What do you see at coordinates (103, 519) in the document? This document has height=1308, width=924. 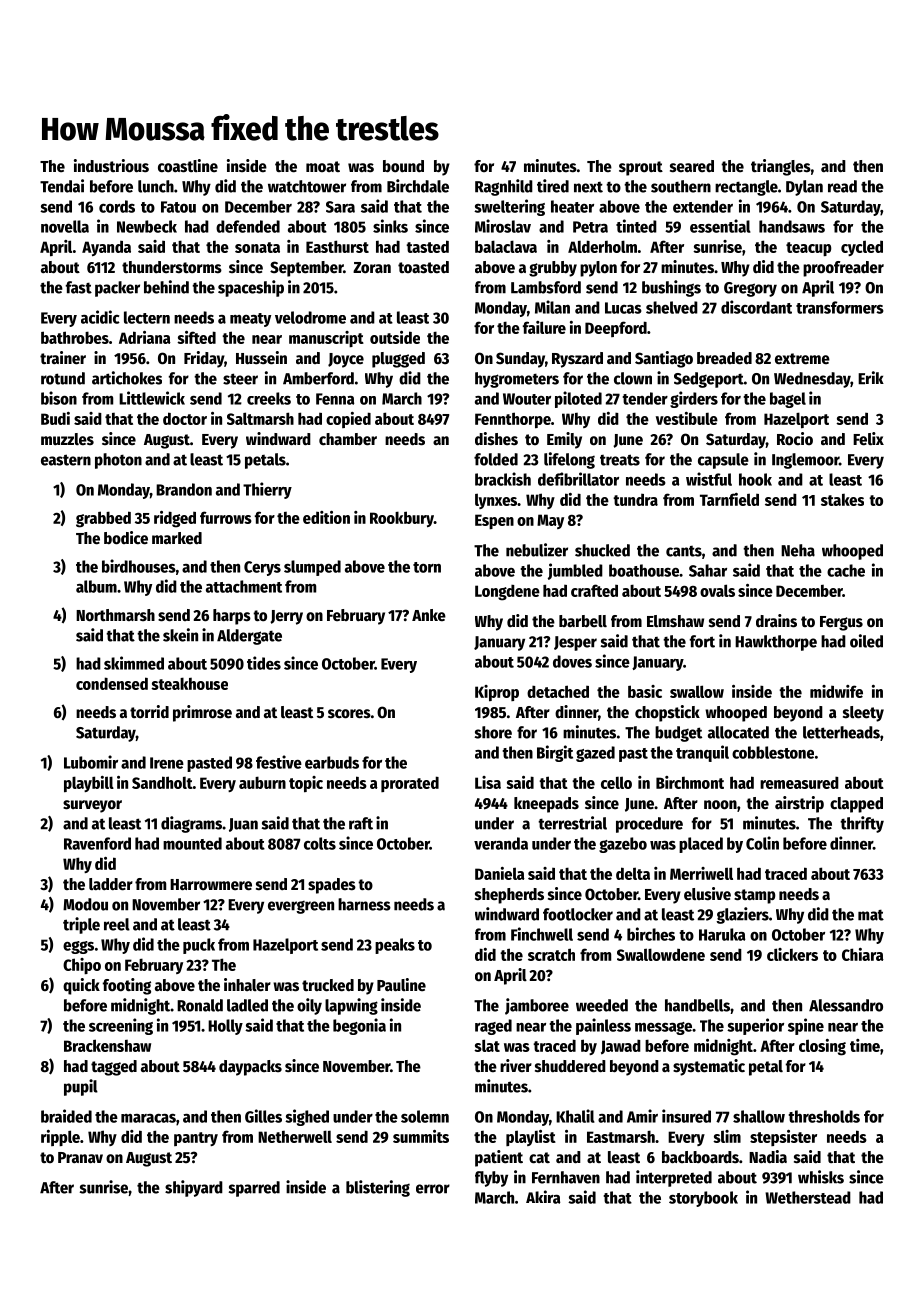 I see `grabbed` at bounding box center [103, 519].
